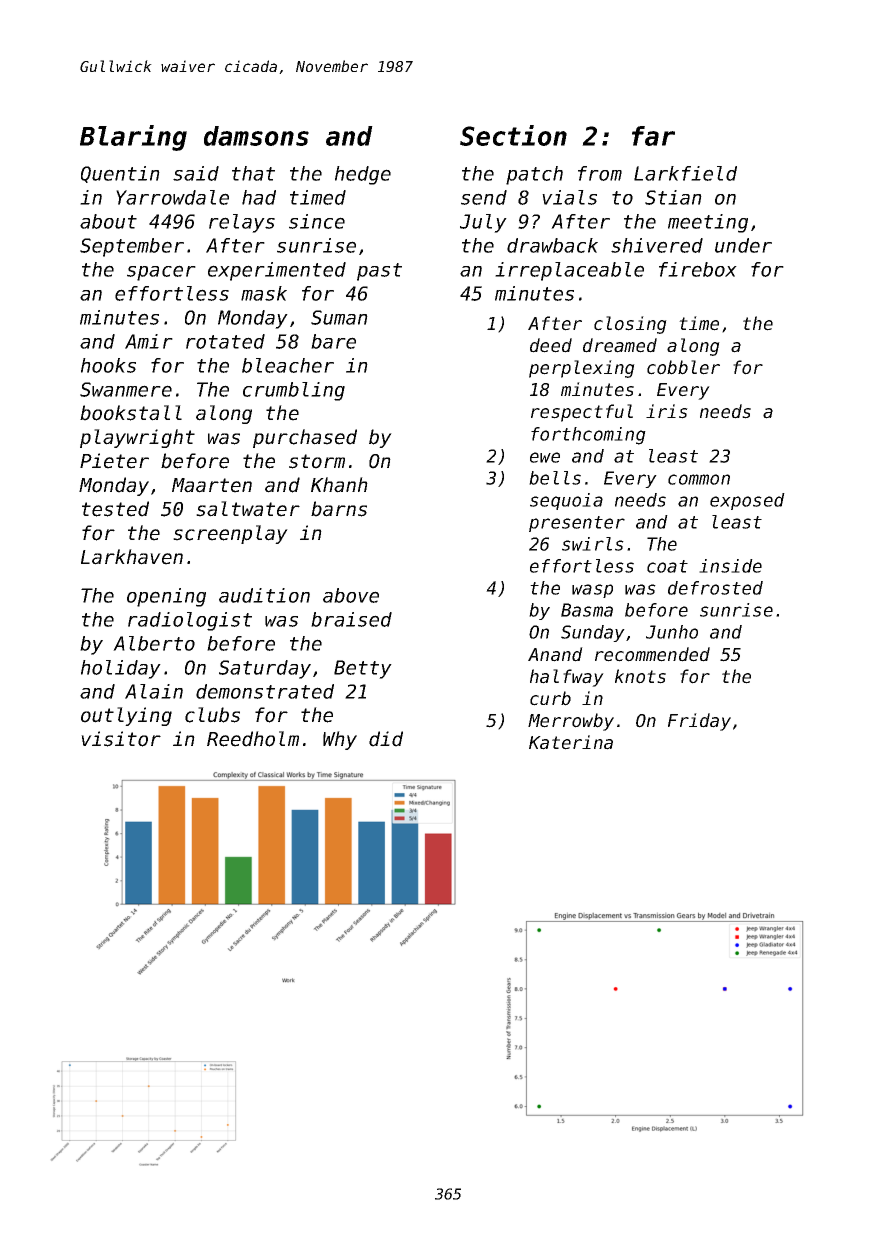 This page has width=870, height=1234. What do you see at coordinates (154, 643) in the page?
I see `Alberto` at bounding box center [154, 643].
